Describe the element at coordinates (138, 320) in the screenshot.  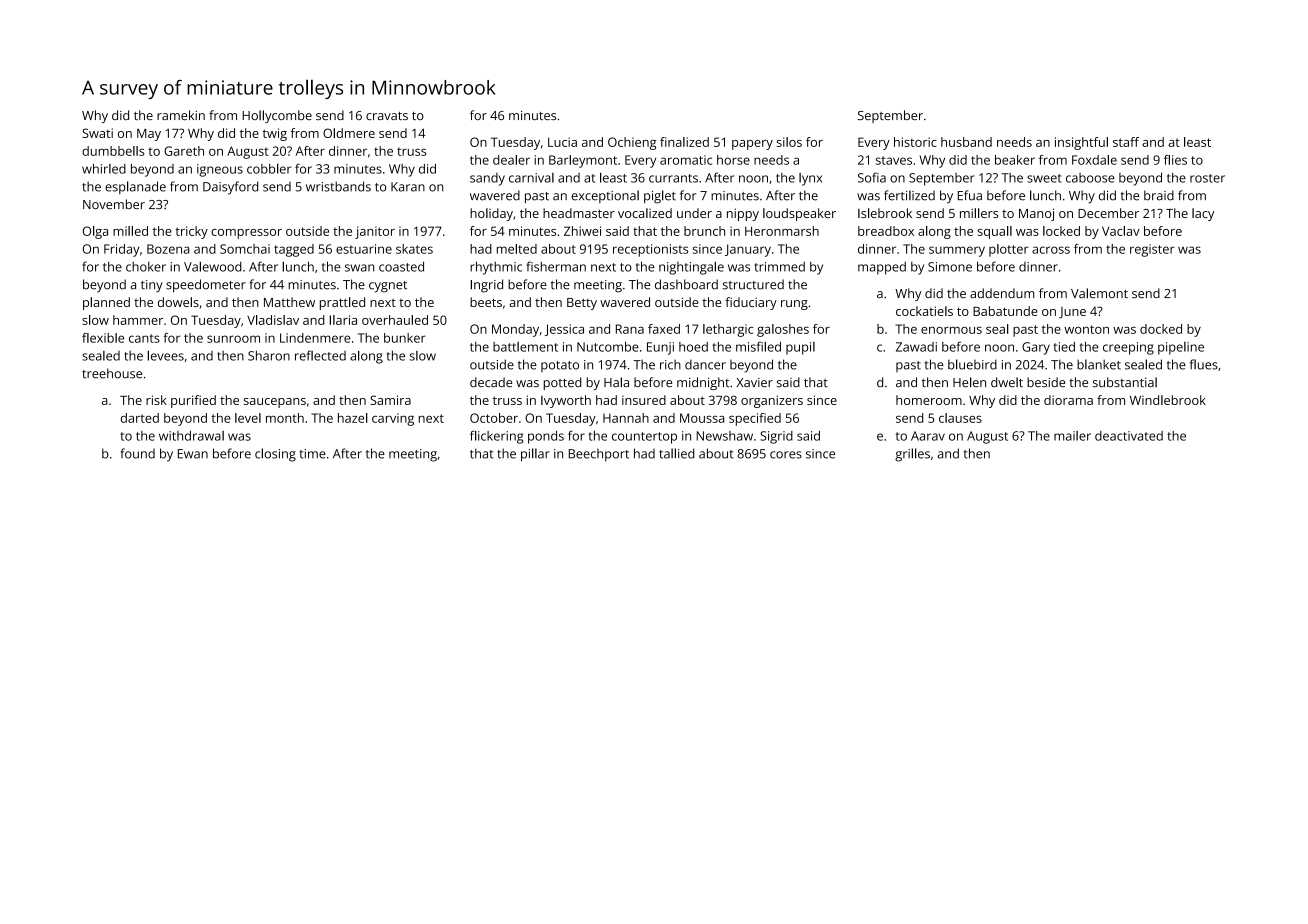
I see `hammer` at that location.
